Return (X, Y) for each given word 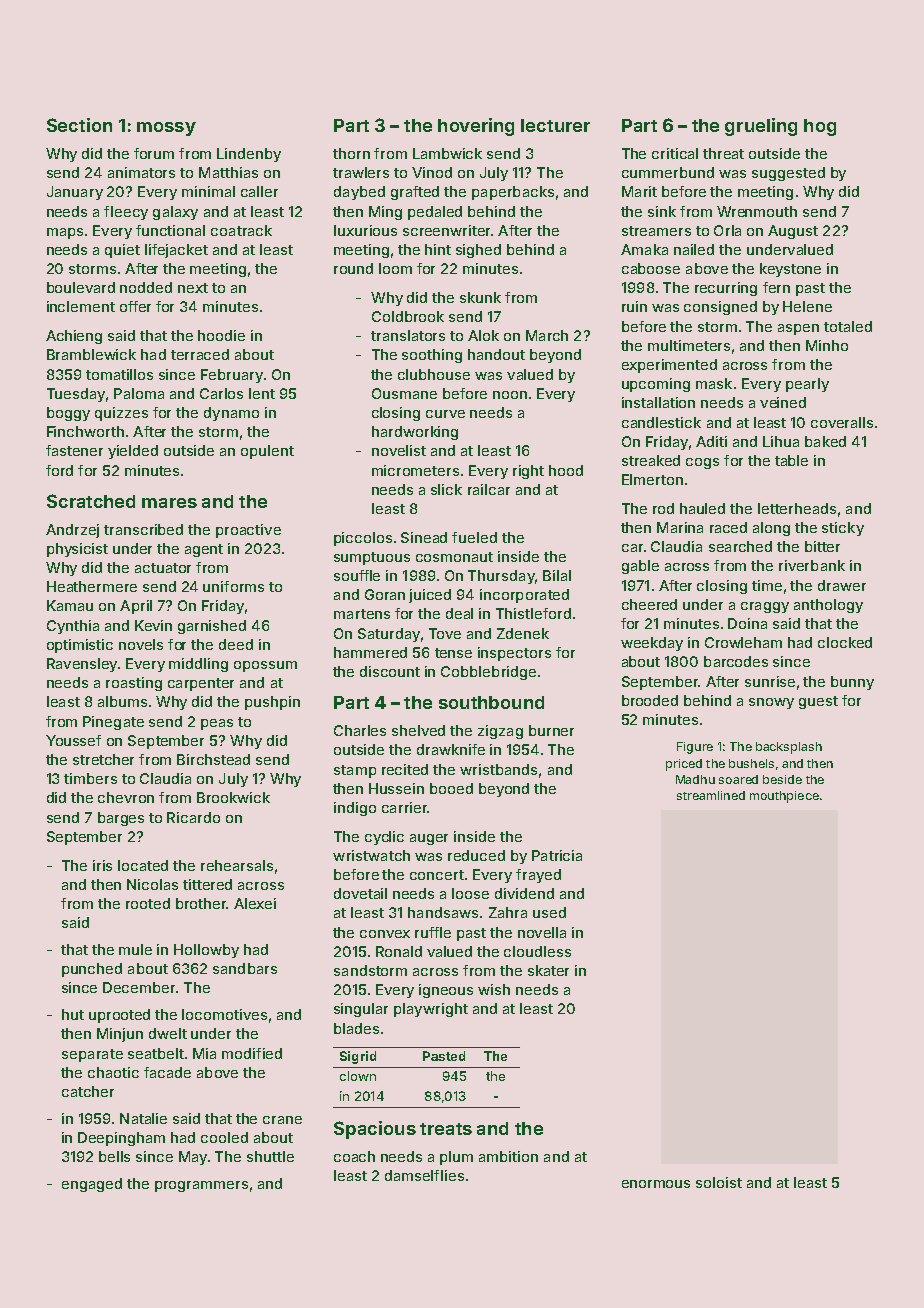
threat (723, 153)
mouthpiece (784, 797)
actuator (163, 568)
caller (259, 191)
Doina (747, 623)
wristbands (498, 769)
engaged (92, 1185)
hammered (370, 652)
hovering (476, 127)
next (193, 288)
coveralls (842, 422)
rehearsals (237, 865)
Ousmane (404, 393)
